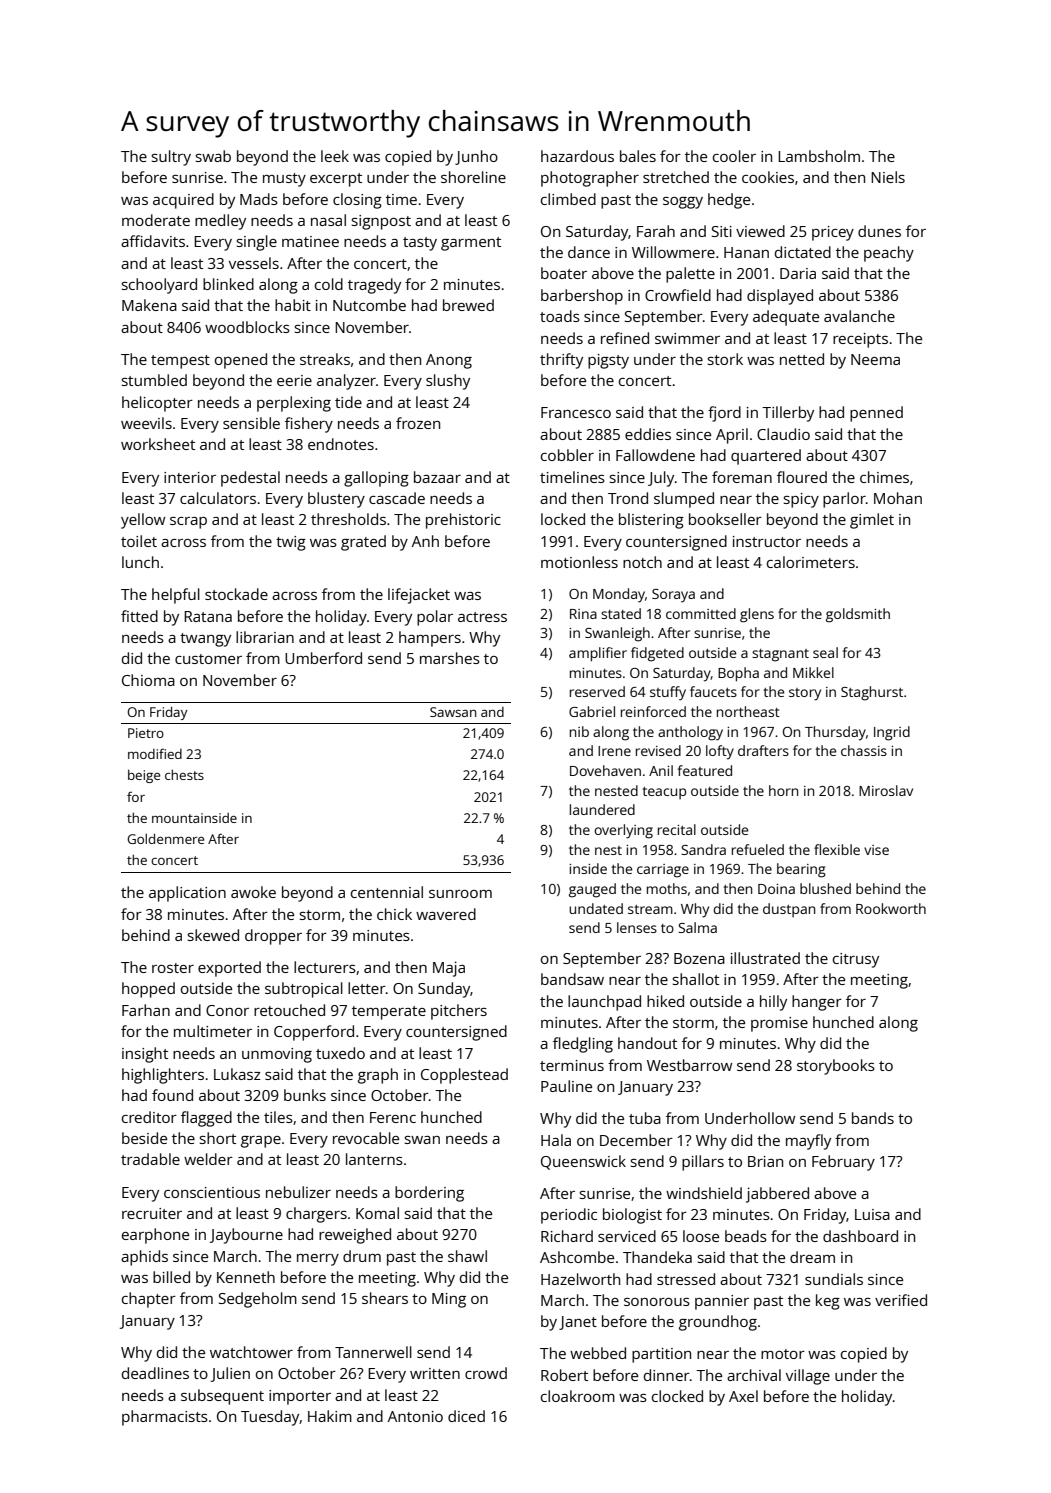 The height and width of the screenshot is (1493, 1051). What do you see at coordinates (663, 871) in the screenshot?
I see `carriage` at bounding box center [663, 871].
